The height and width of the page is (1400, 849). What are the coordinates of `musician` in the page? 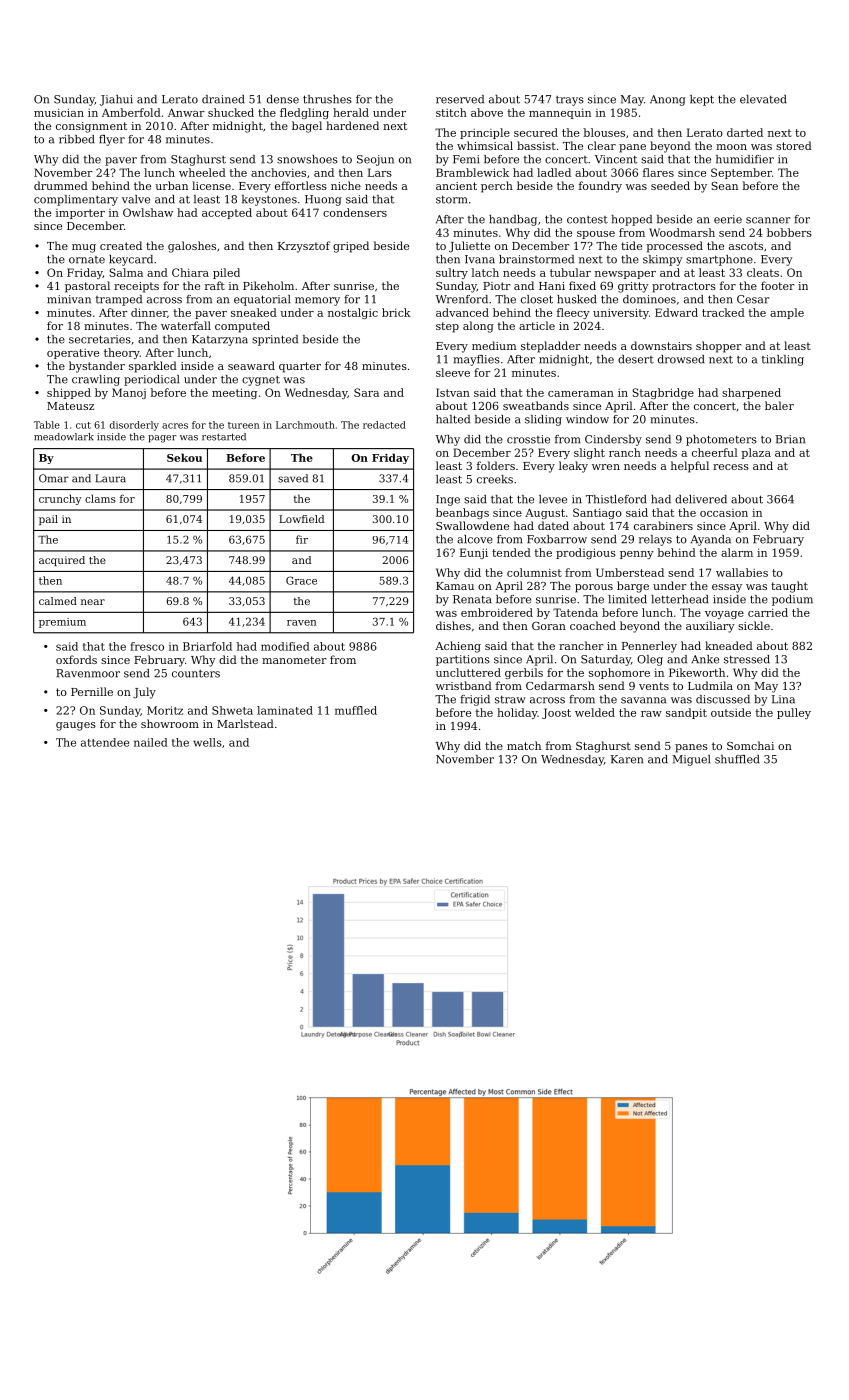 It's located at (59, 112).
